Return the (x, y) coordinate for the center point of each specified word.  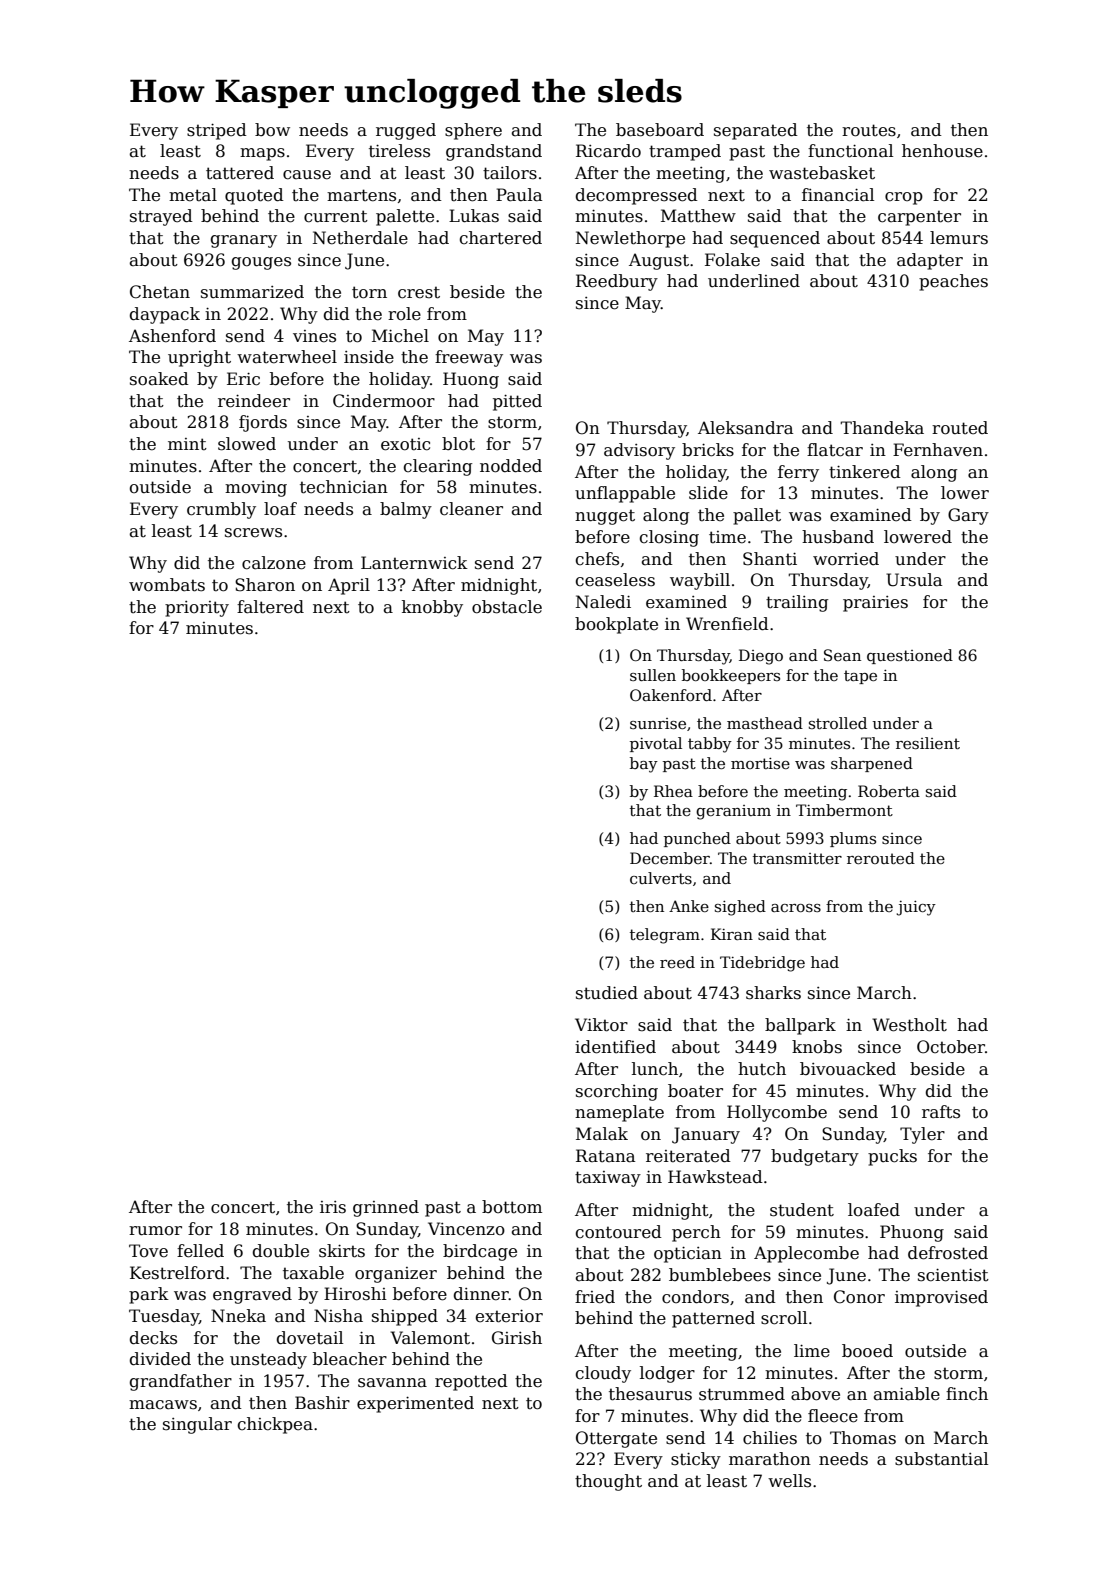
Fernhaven (938, 450)
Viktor (601, 1025)
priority (197, 609)
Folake (732, 260)
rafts (941, 1112)
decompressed (637, 196)
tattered (240, 173)
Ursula (914, 580)
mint (187, 444)
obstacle (507, 607)
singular (197, 1425)
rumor (155, 1231)
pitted (517, 402)
